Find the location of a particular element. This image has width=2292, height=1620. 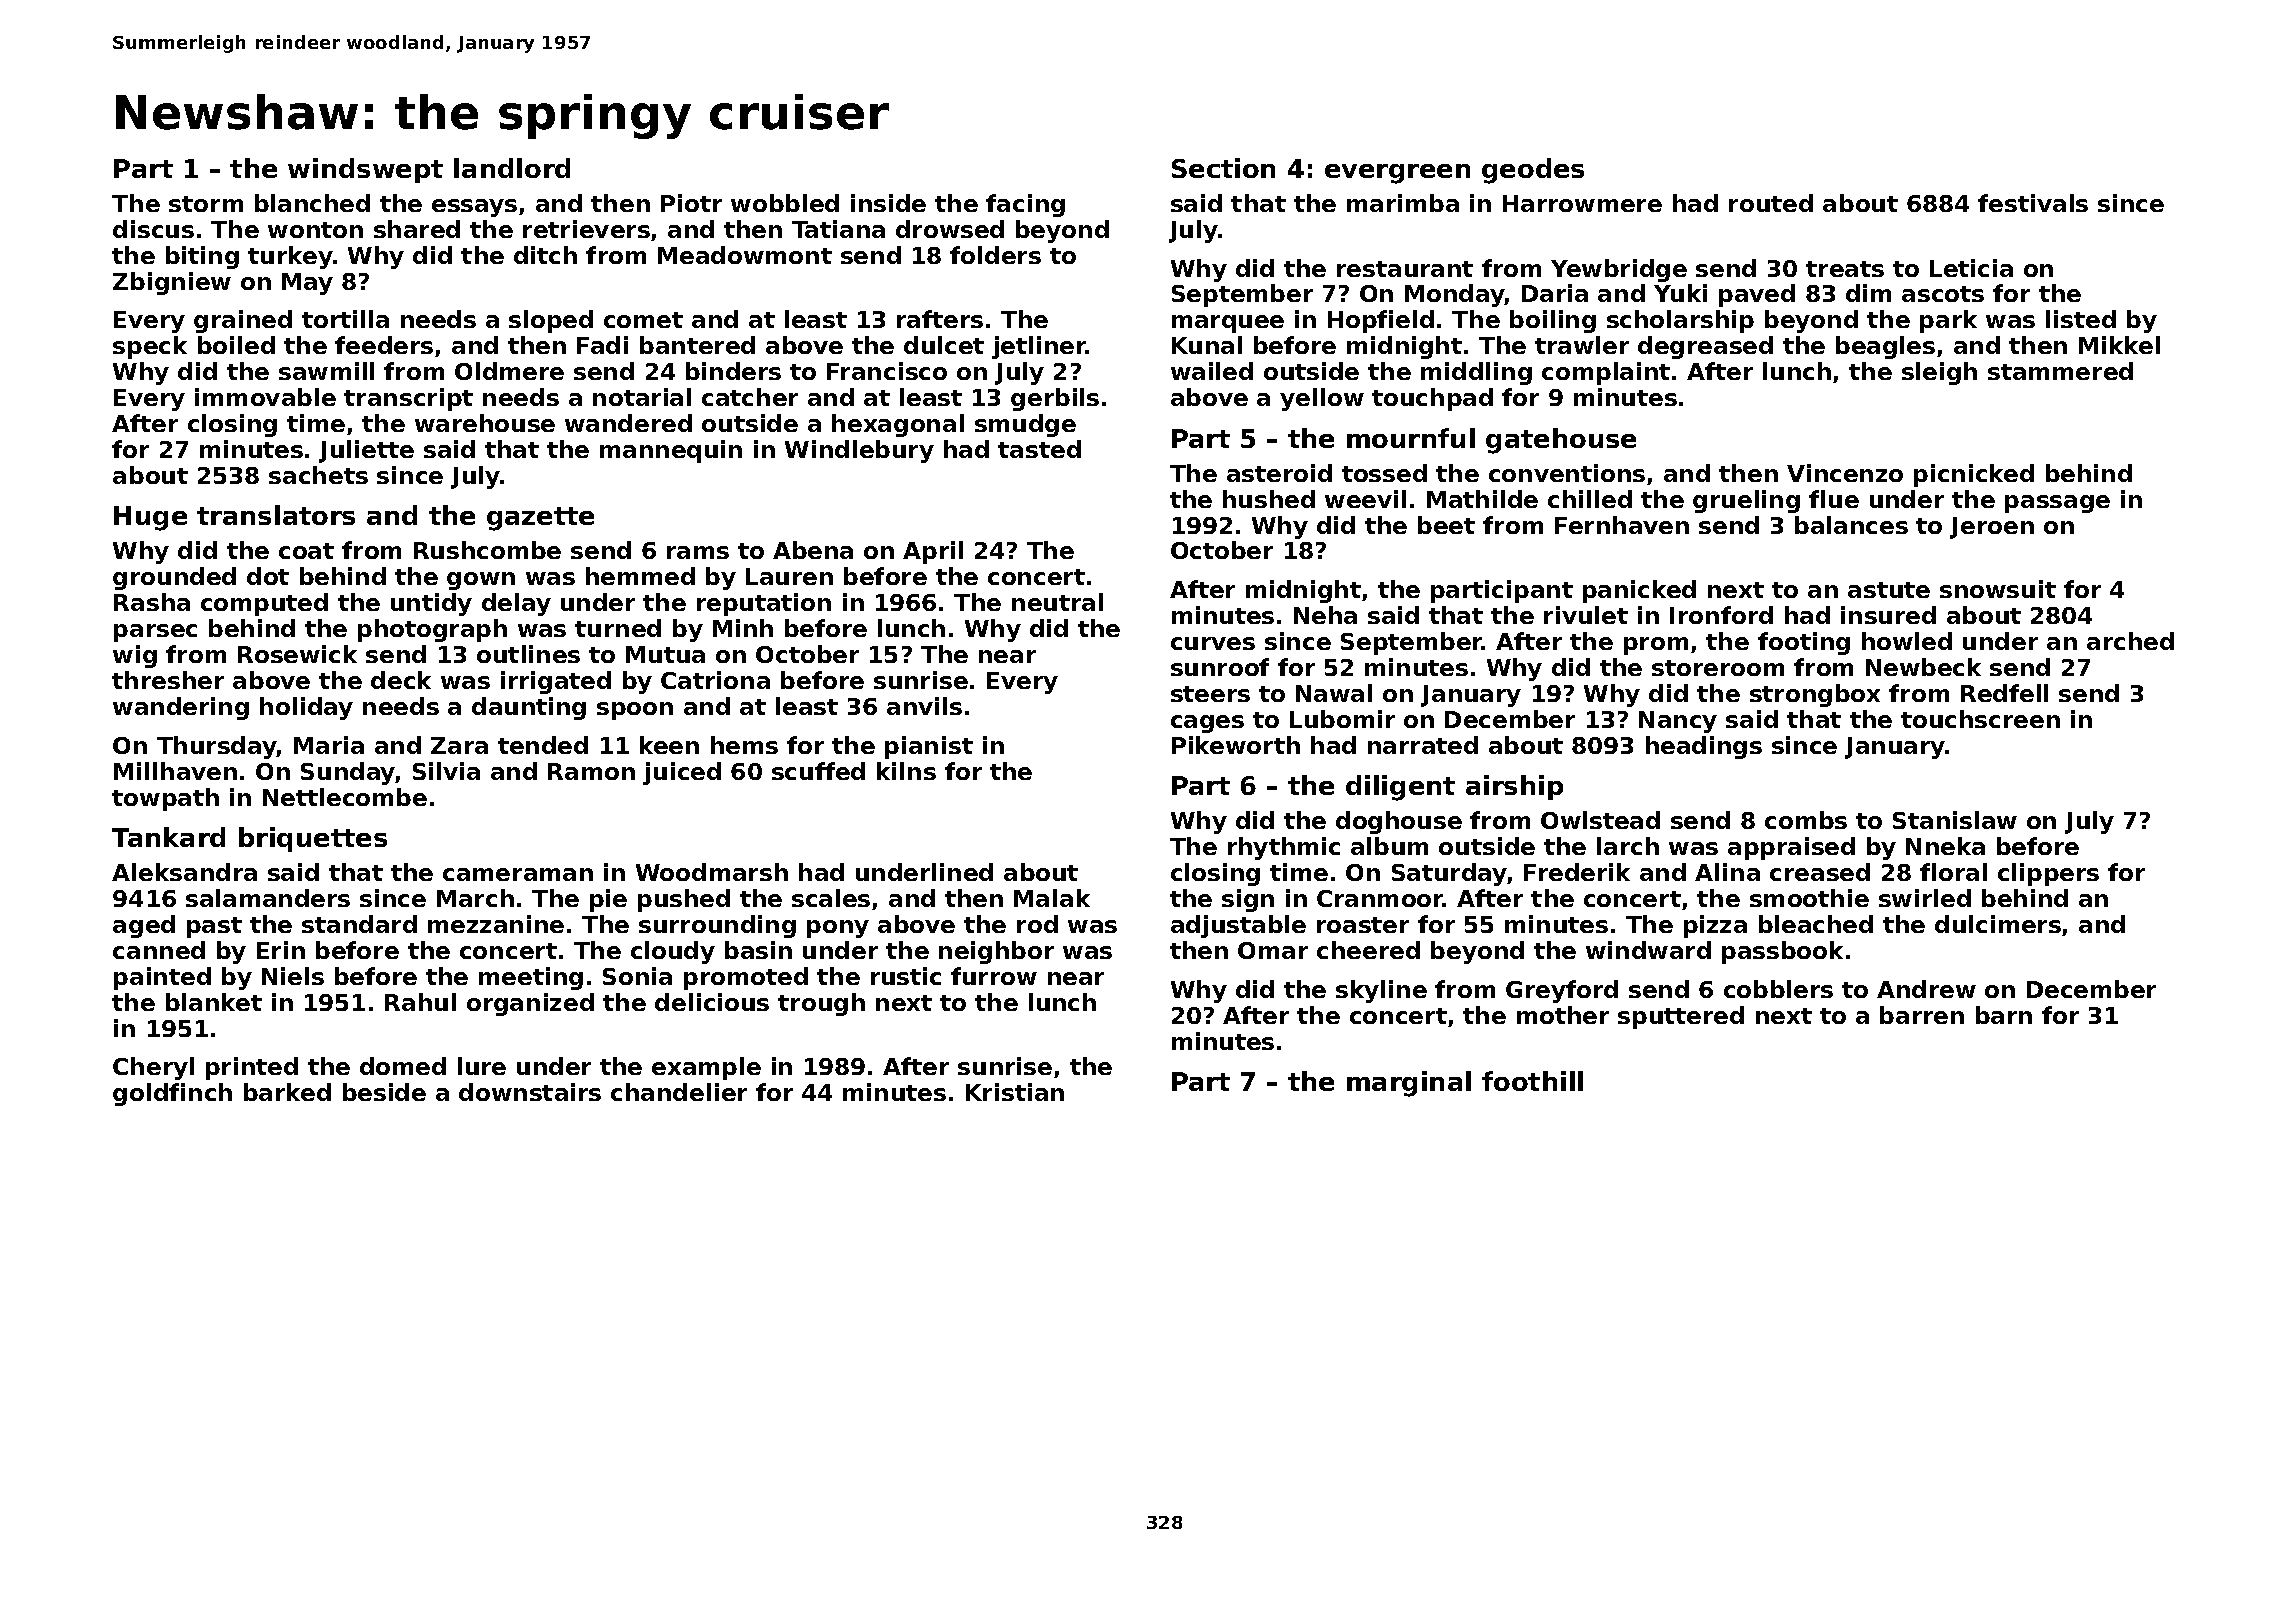

sloped is located at coordinates (551, 321).
